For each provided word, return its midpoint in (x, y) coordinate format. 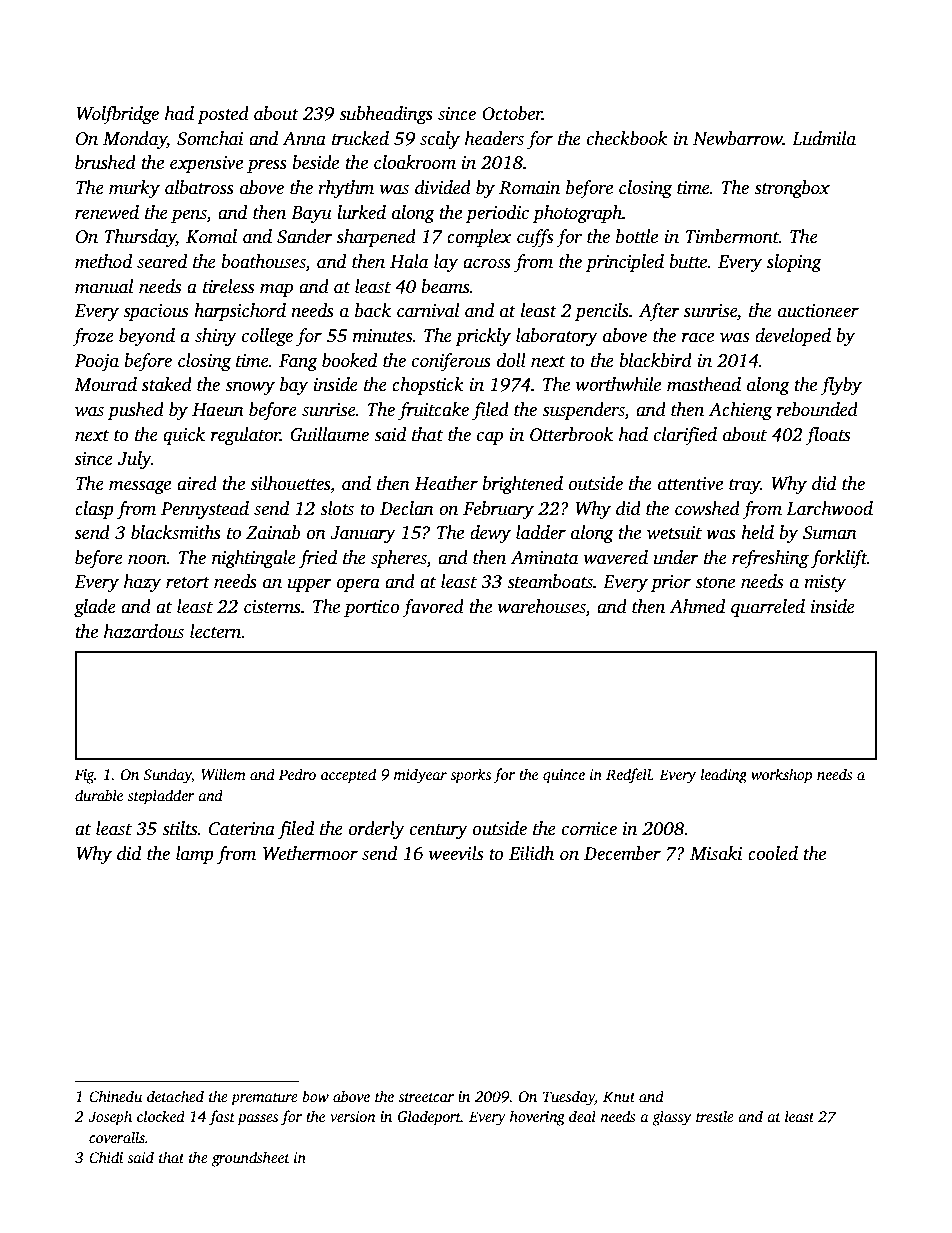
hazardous (144, 631)
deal (582, 1116)
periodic (497, 214)
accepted (348, 776)
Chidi (106, 1157)
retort (188, 583)
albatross (199, 187)
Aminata (544, 558)
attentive (690, 484)
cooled (773, 853)
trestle (715, 1116)
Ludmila (824, 138)
